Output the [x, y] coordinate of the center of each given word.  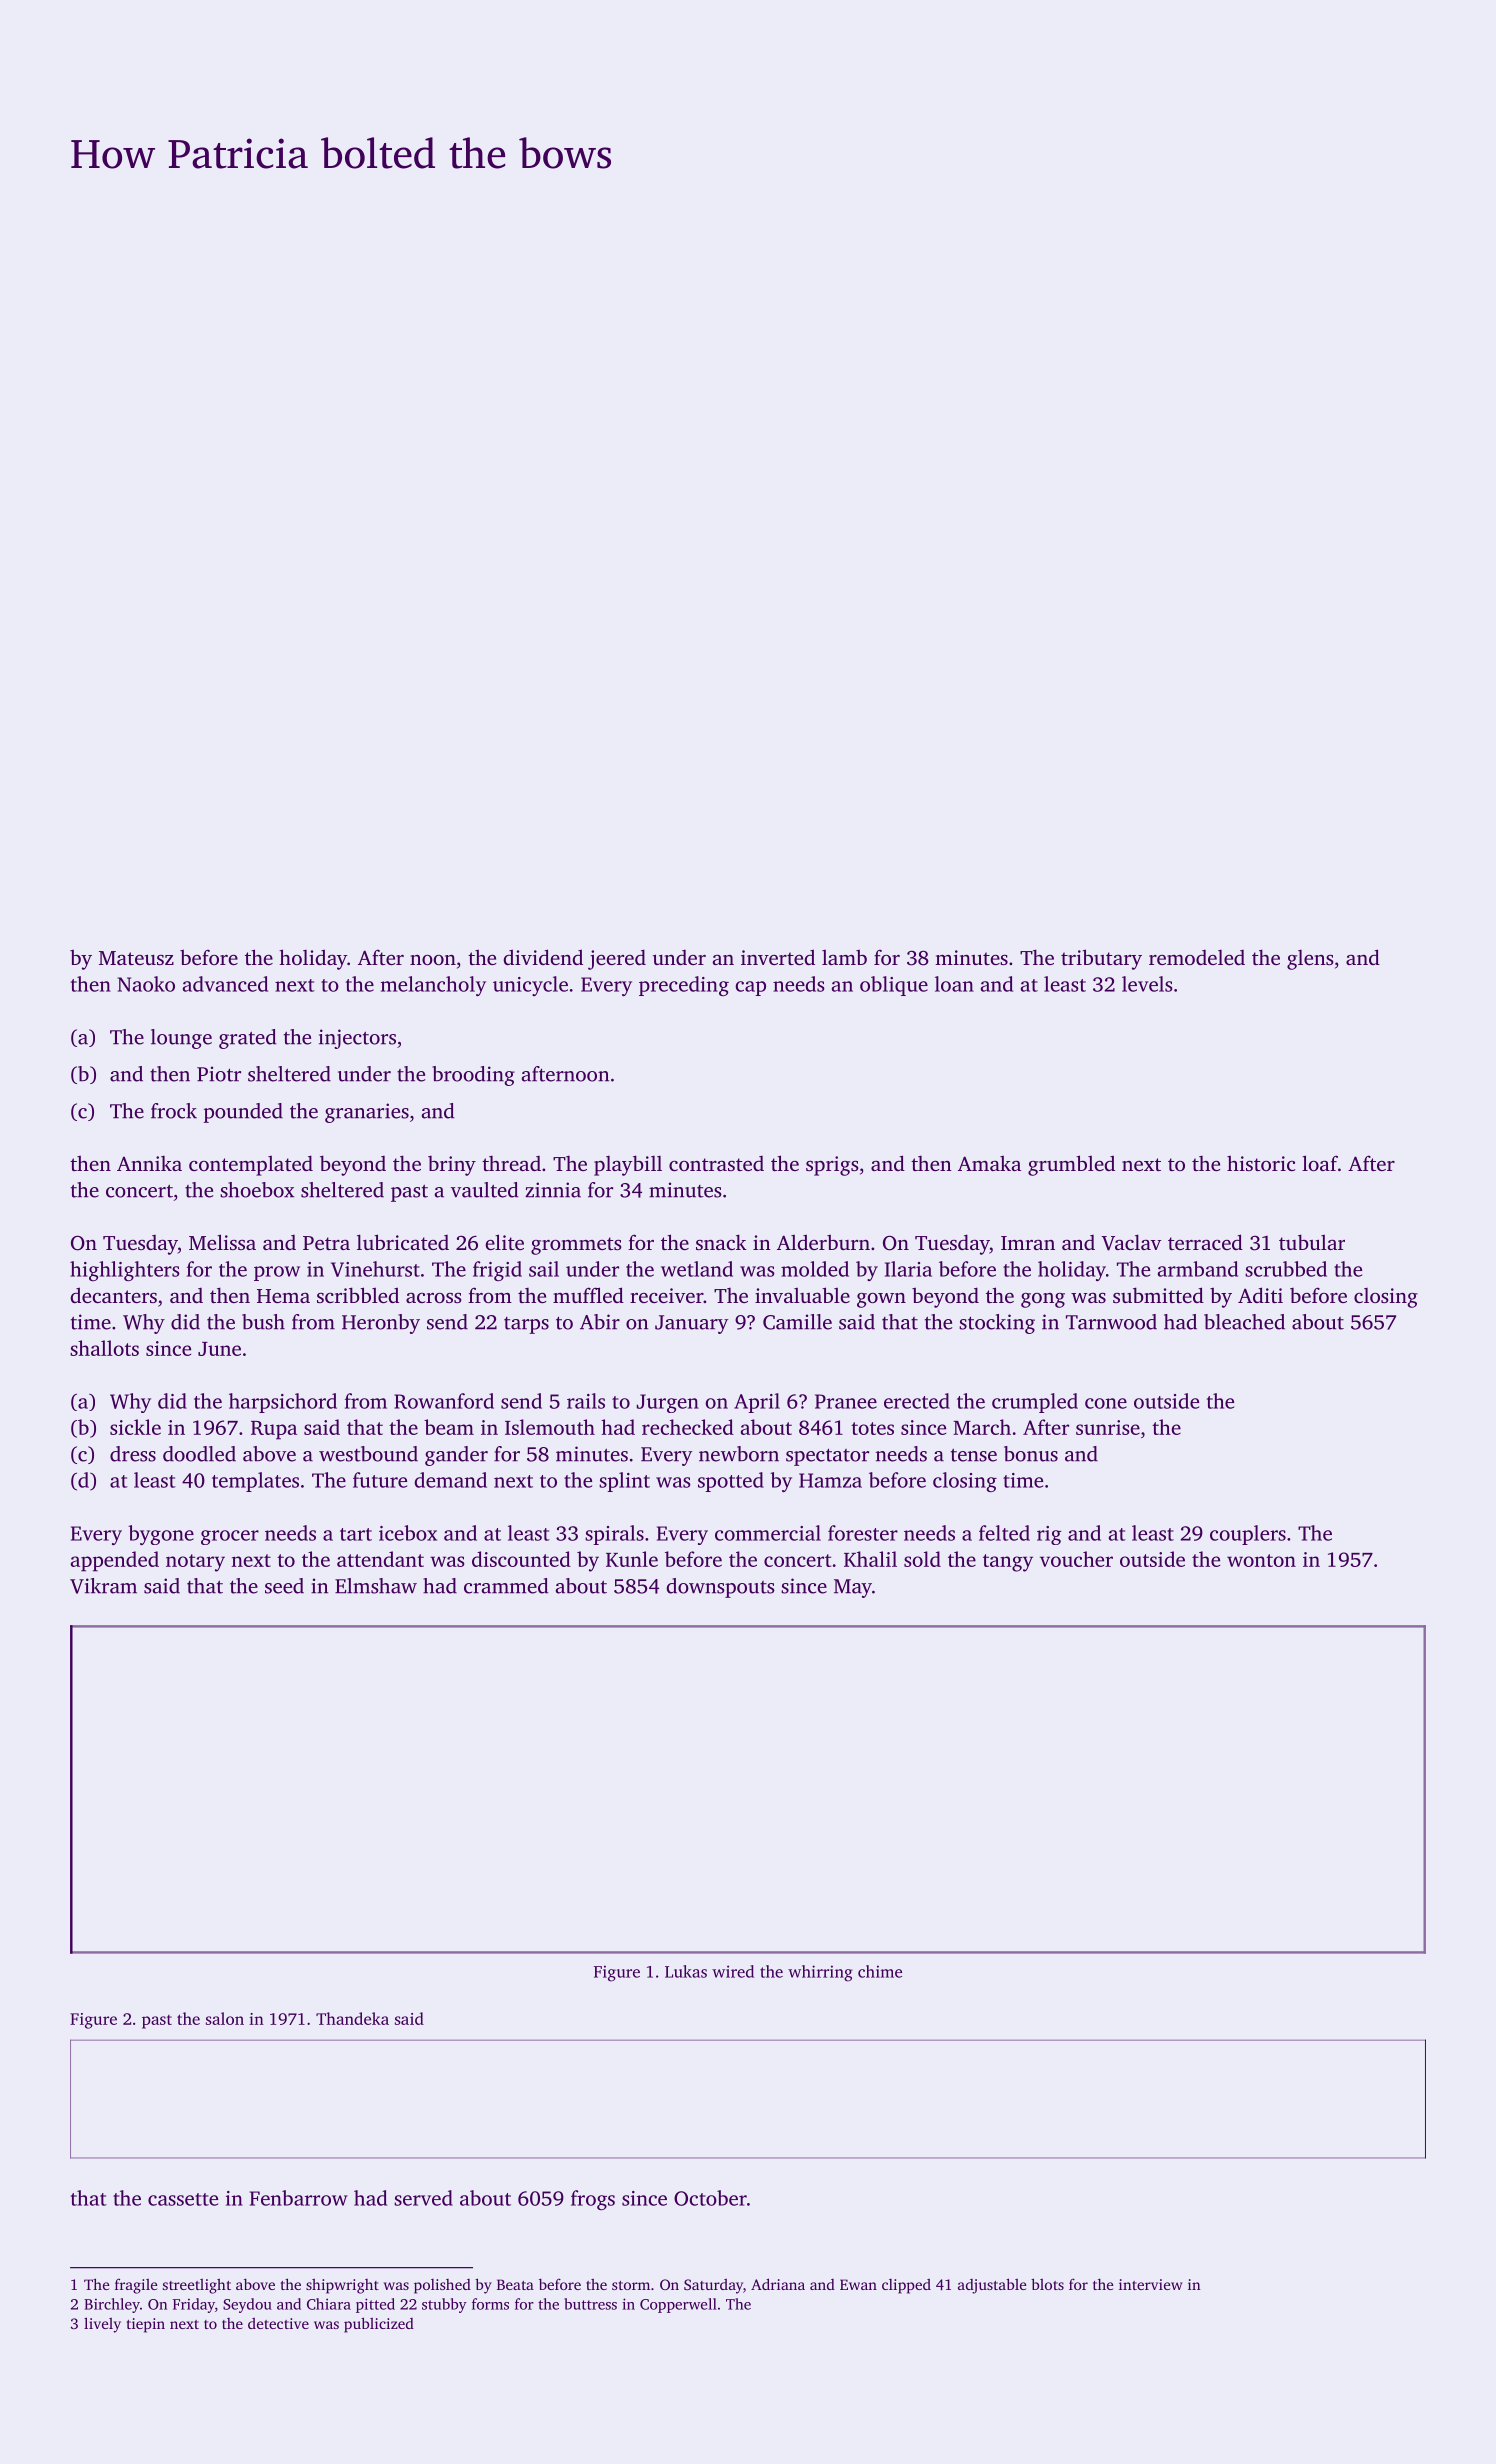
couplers [1248, 1535]
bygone [161, 1535]
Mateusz [136, 958]
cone [1106, 1403]
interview [1151, 2284]
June [219, 1349]
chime [880, 1971]
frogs [593, 2200]
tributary [1101, 959]
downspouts [720, 1588]
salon [225, 2018]
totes [872, 1428]
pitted [375, 2305]
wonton [1261, 1560]
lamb [844, 957]
